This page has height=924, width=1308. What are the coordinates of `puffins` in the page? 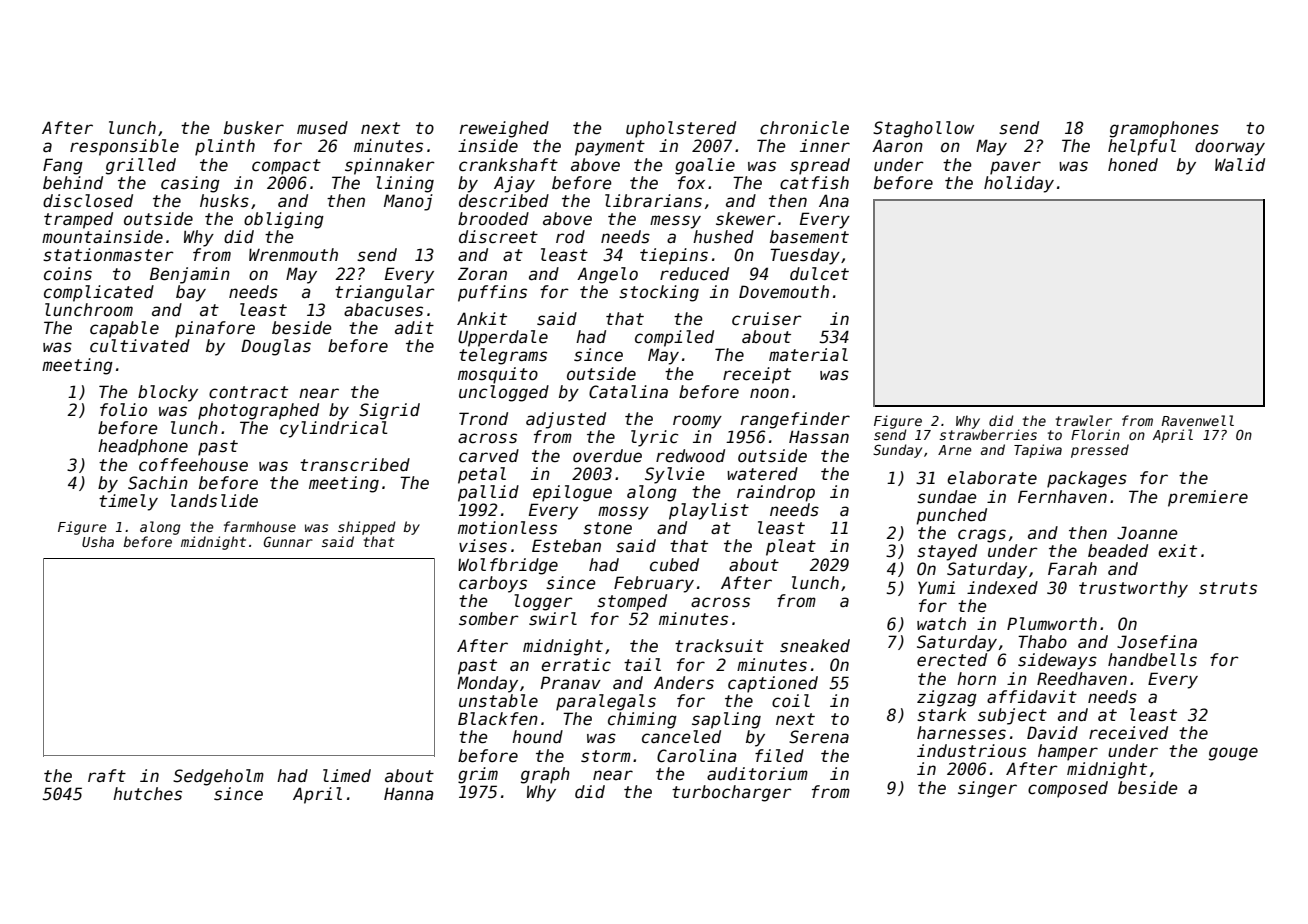 It's located at (492, 293).
